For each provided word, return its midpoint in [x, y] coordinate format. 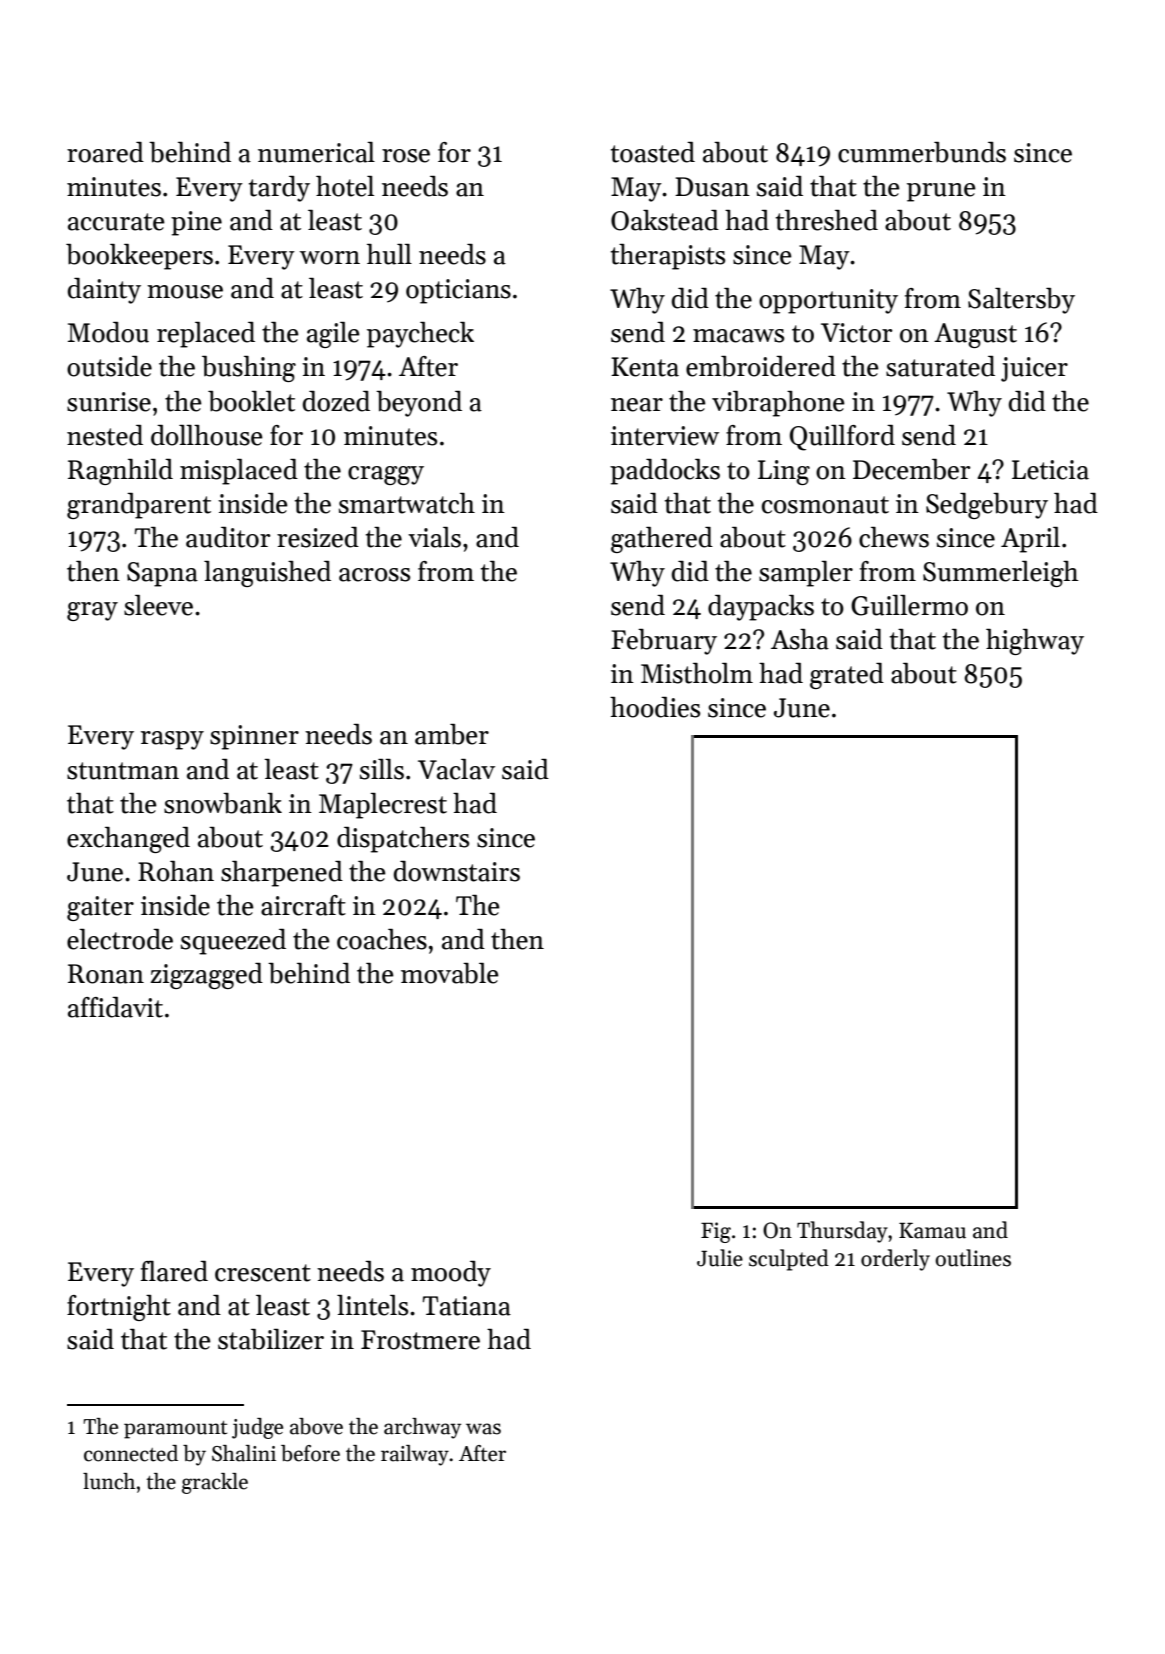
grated [847, 676]
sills [382, 769]
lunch [109, 1481]
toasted [653, 152]
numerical [316, 152]
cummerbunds [922, 152]
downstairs [457, 871]
